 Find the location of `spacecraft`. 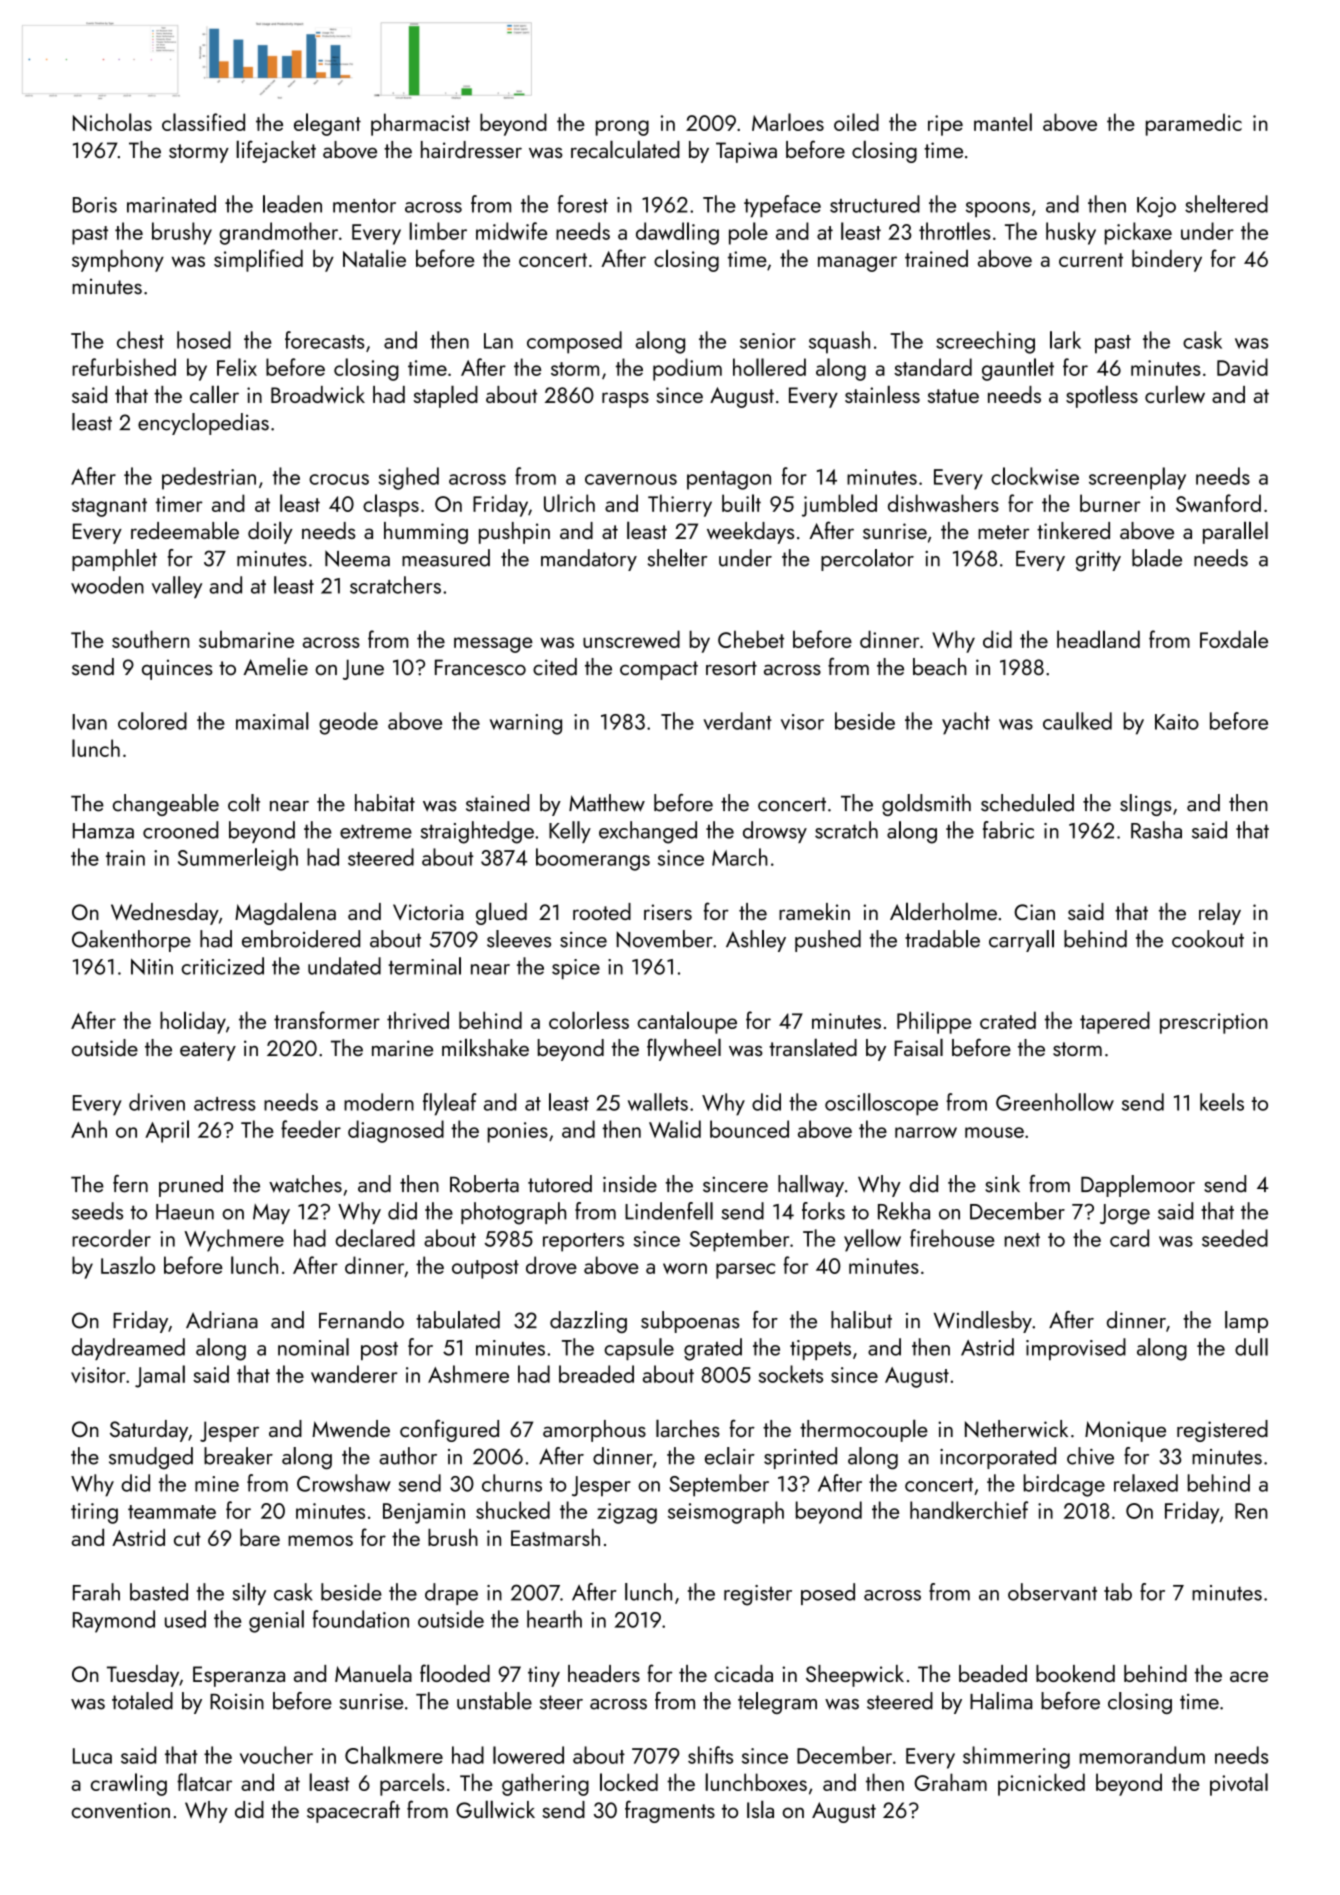

spacecraft is located at coordinates (353, 1811).
